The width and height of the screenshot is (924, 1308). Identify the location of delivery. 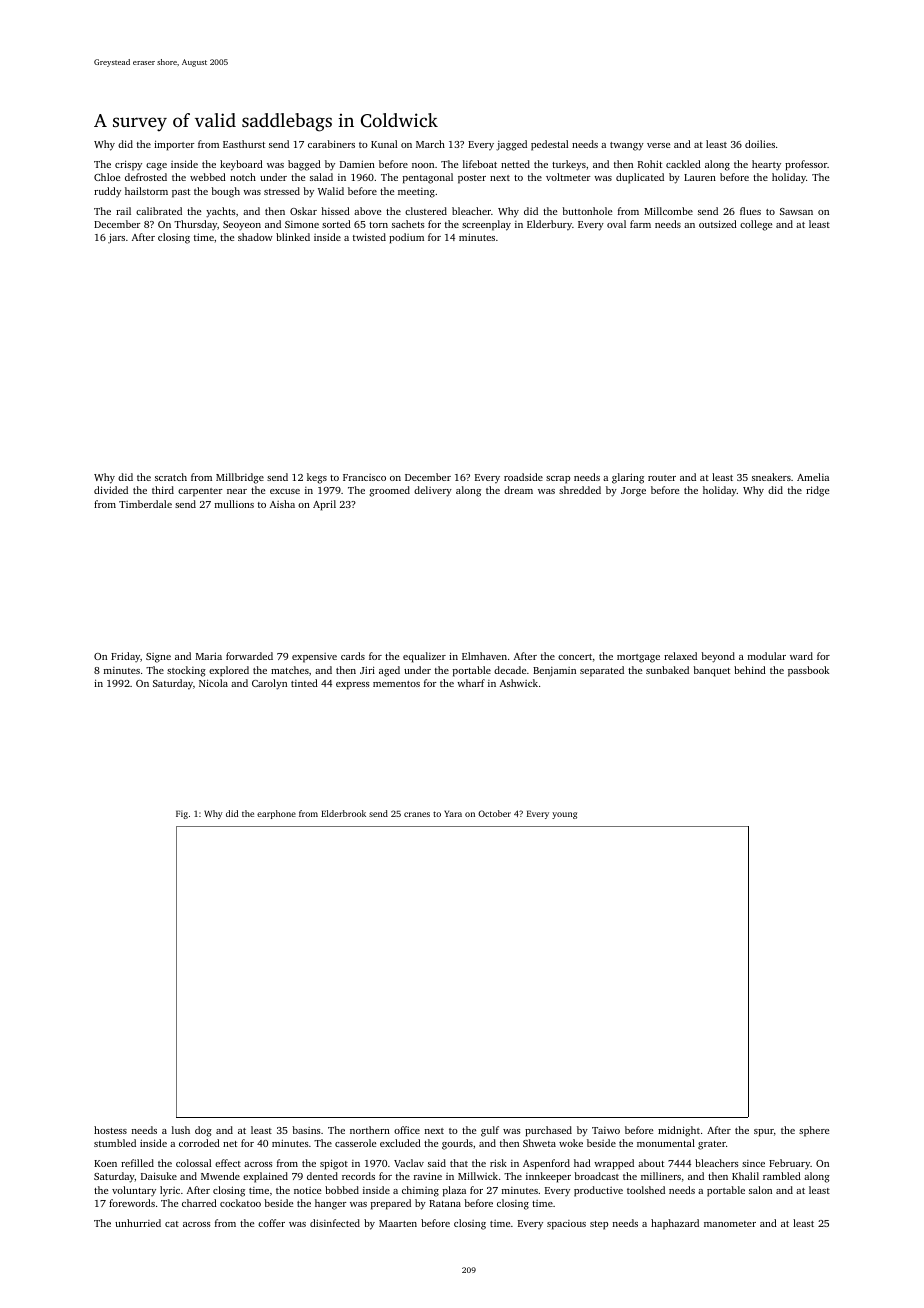
(433, 491).
